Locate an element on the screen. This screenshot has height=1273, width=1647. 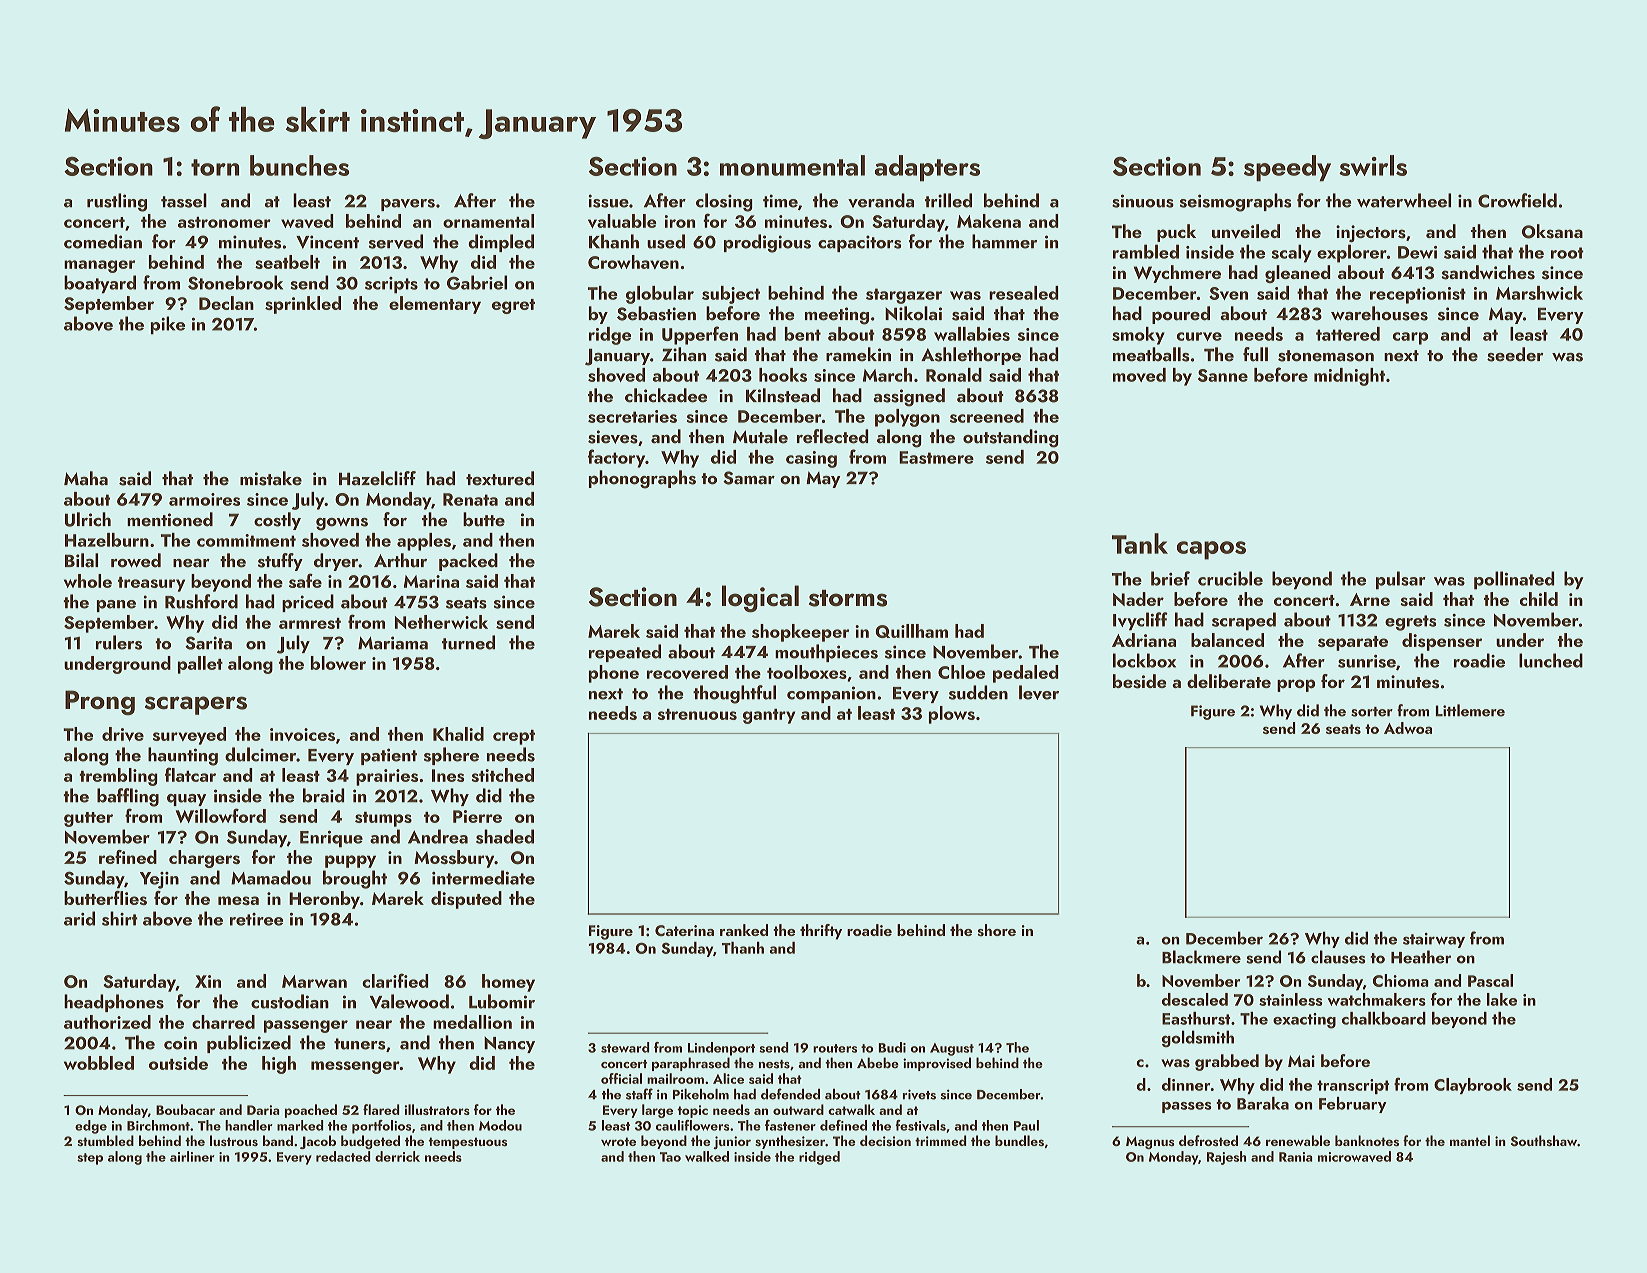
gutter is located at coordinates (88, 819).
